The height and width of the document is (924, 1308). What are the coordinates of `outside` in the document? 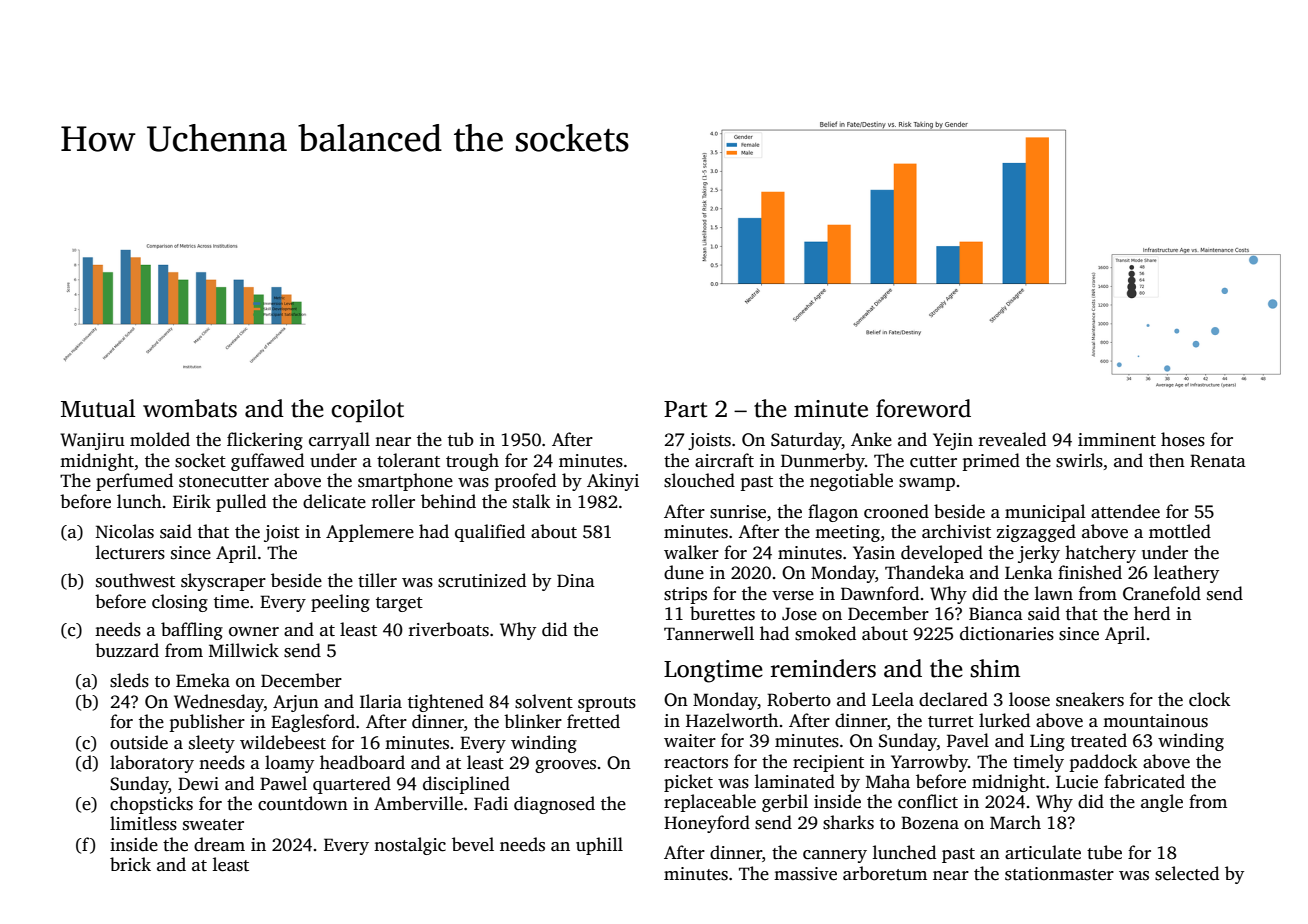 It's located at (139, 742).
